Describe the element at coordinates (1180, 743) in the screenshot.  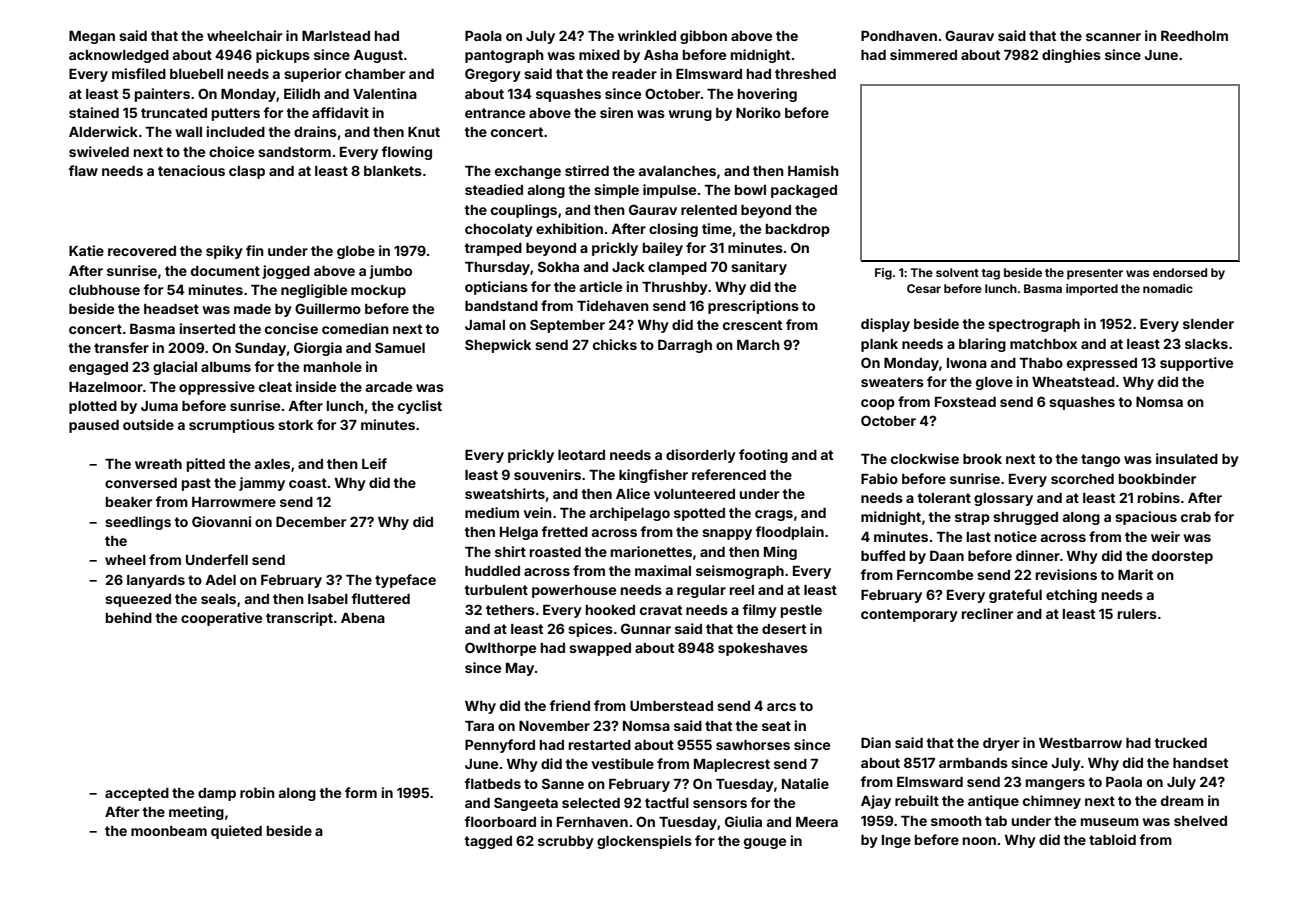
I see `trucked` at that location.
